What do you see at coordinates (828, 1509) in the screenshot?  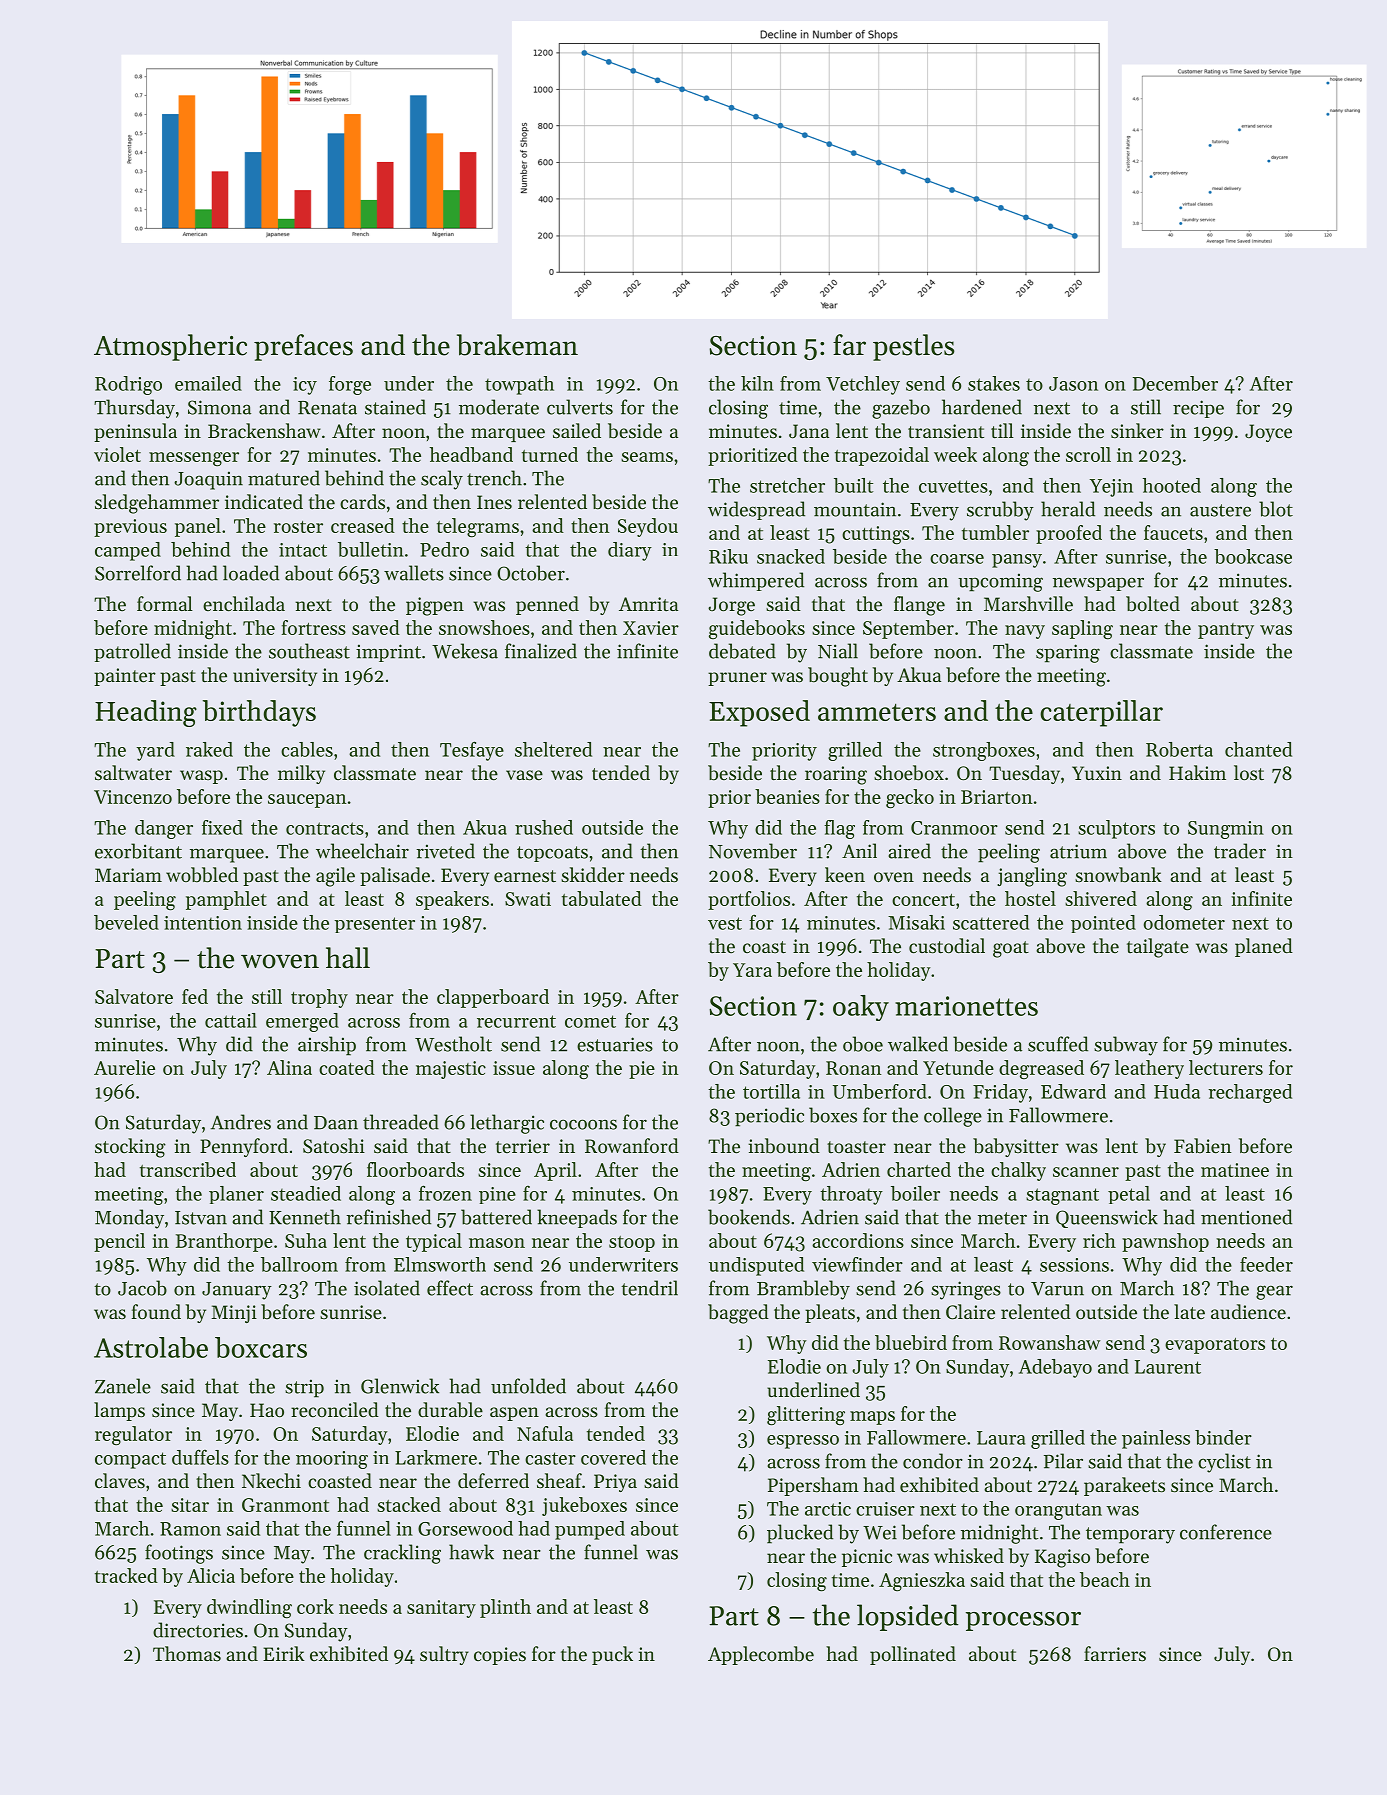 I see `arctic` at bounding box center [828, 1509].
